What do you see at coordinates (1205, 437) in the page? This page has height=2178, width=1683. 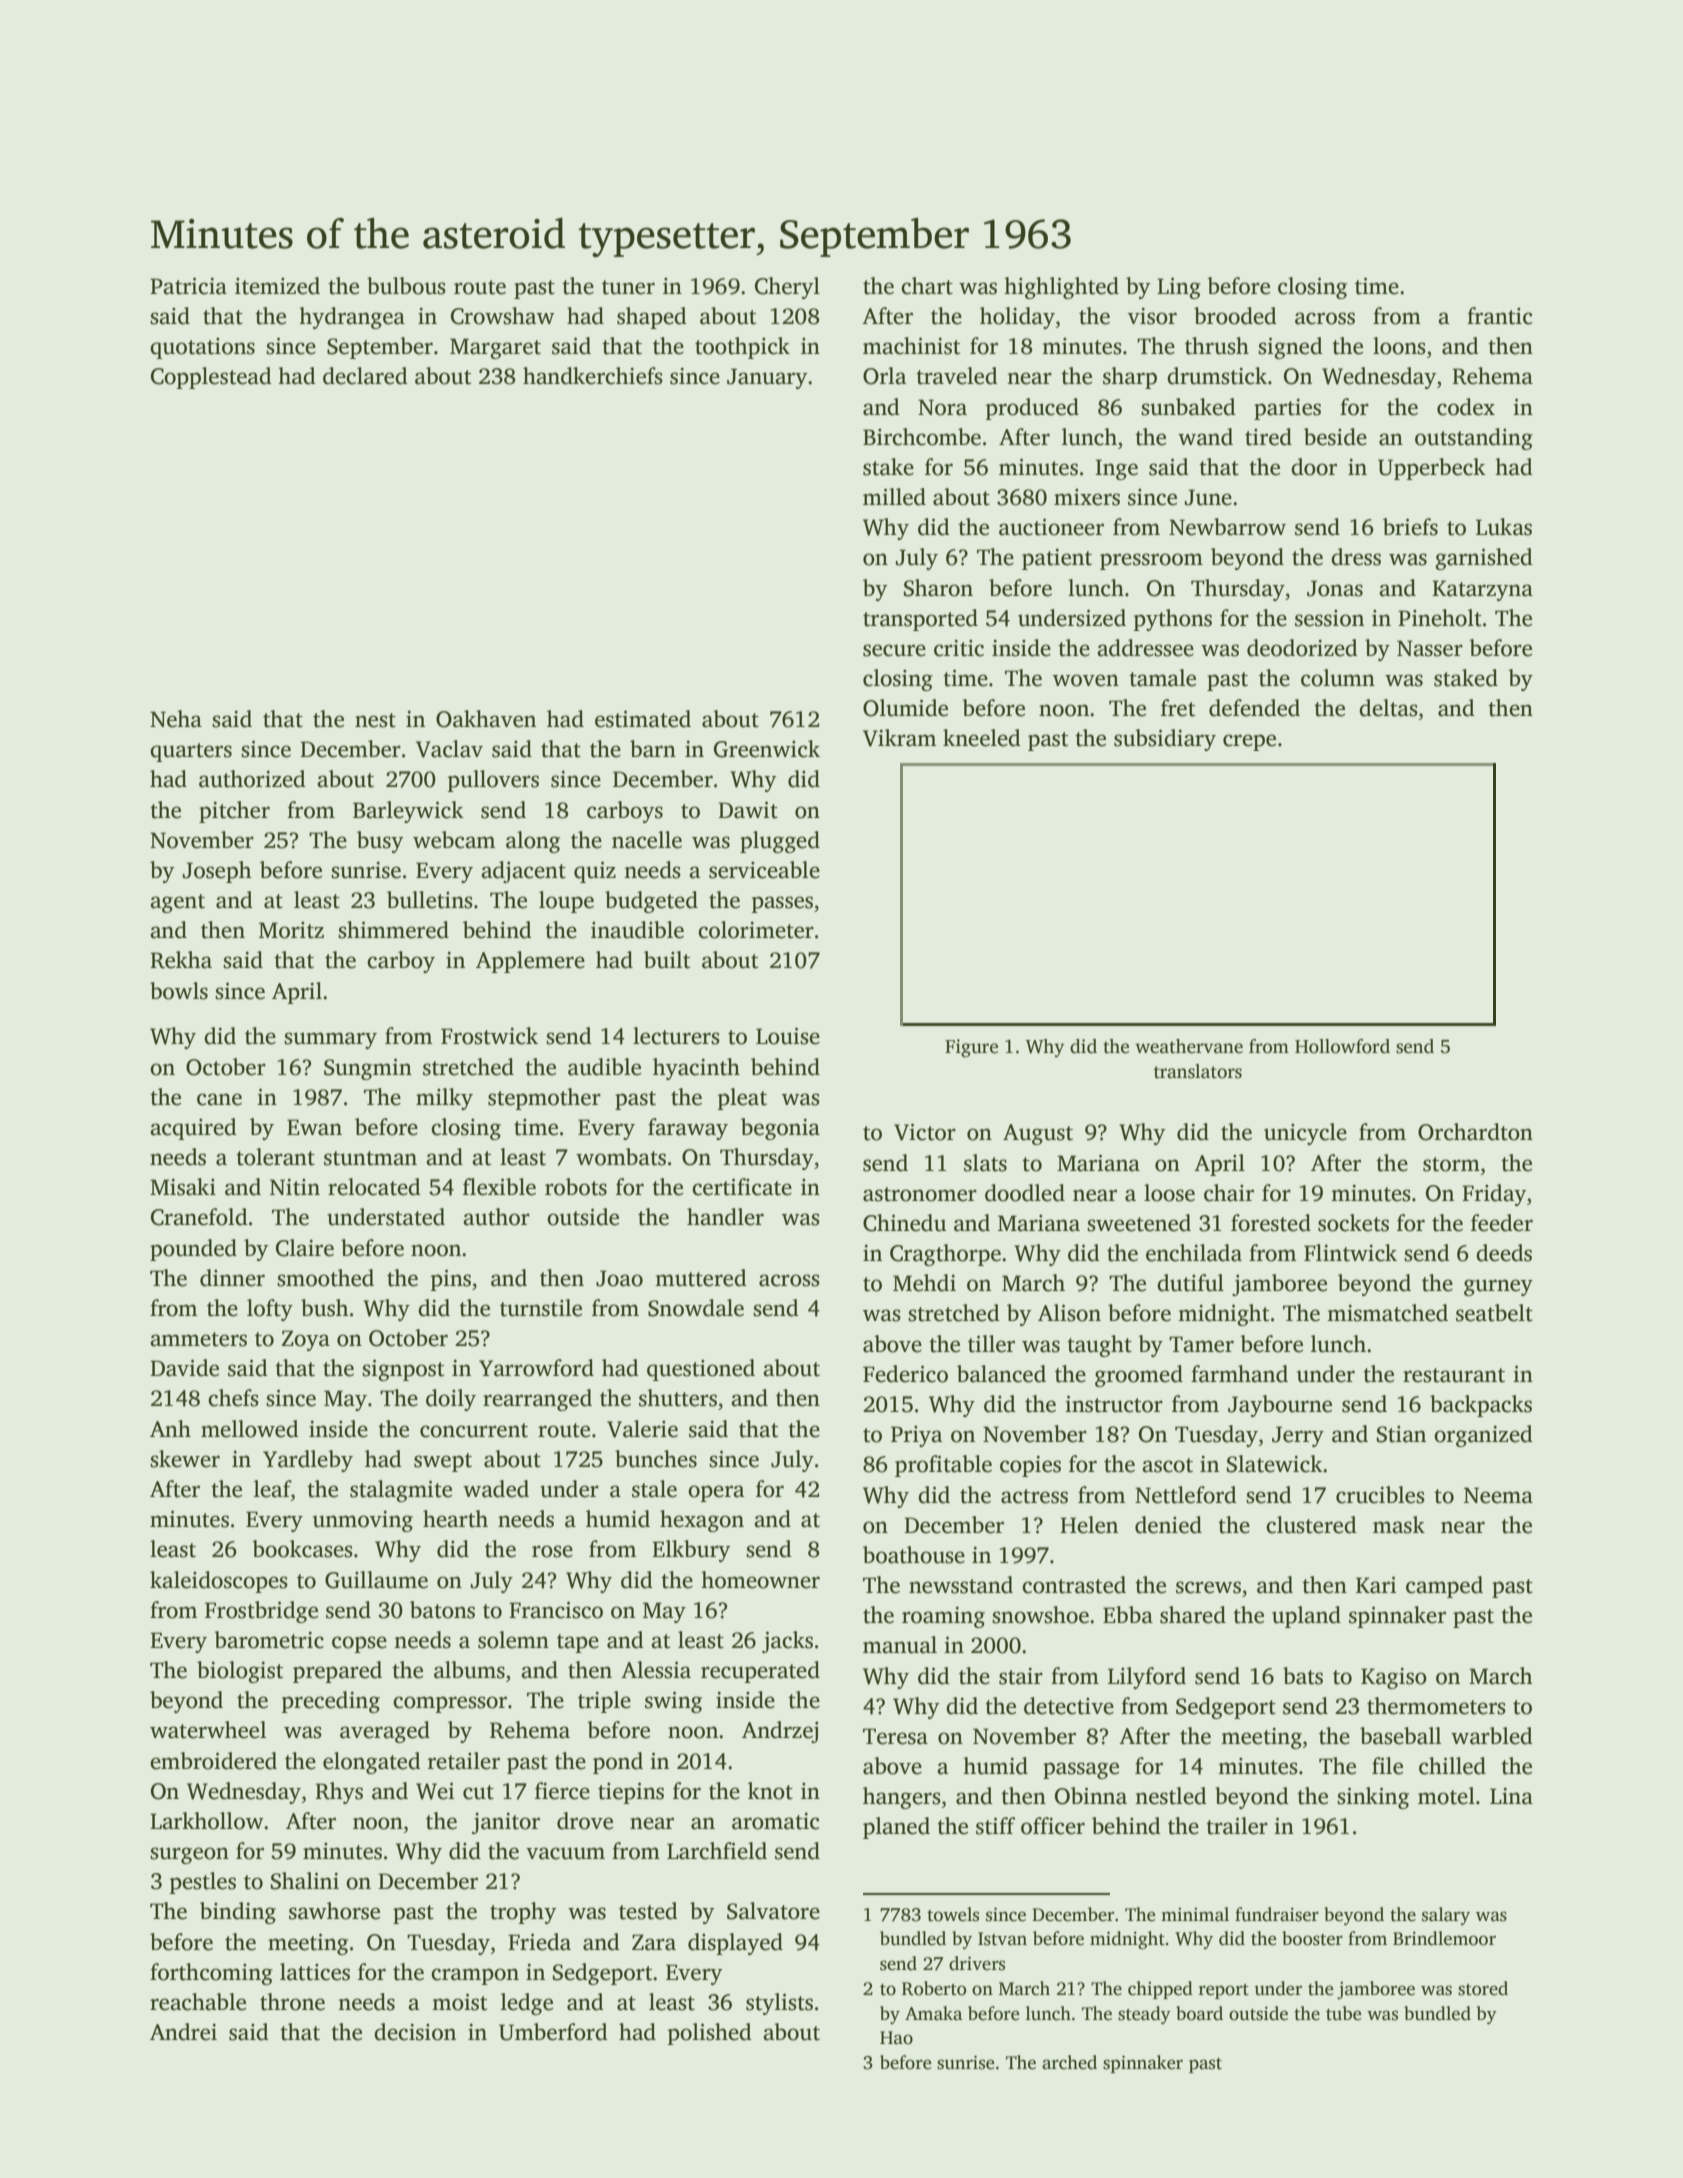 I see `wand` at bounding box center [1205, 437].
